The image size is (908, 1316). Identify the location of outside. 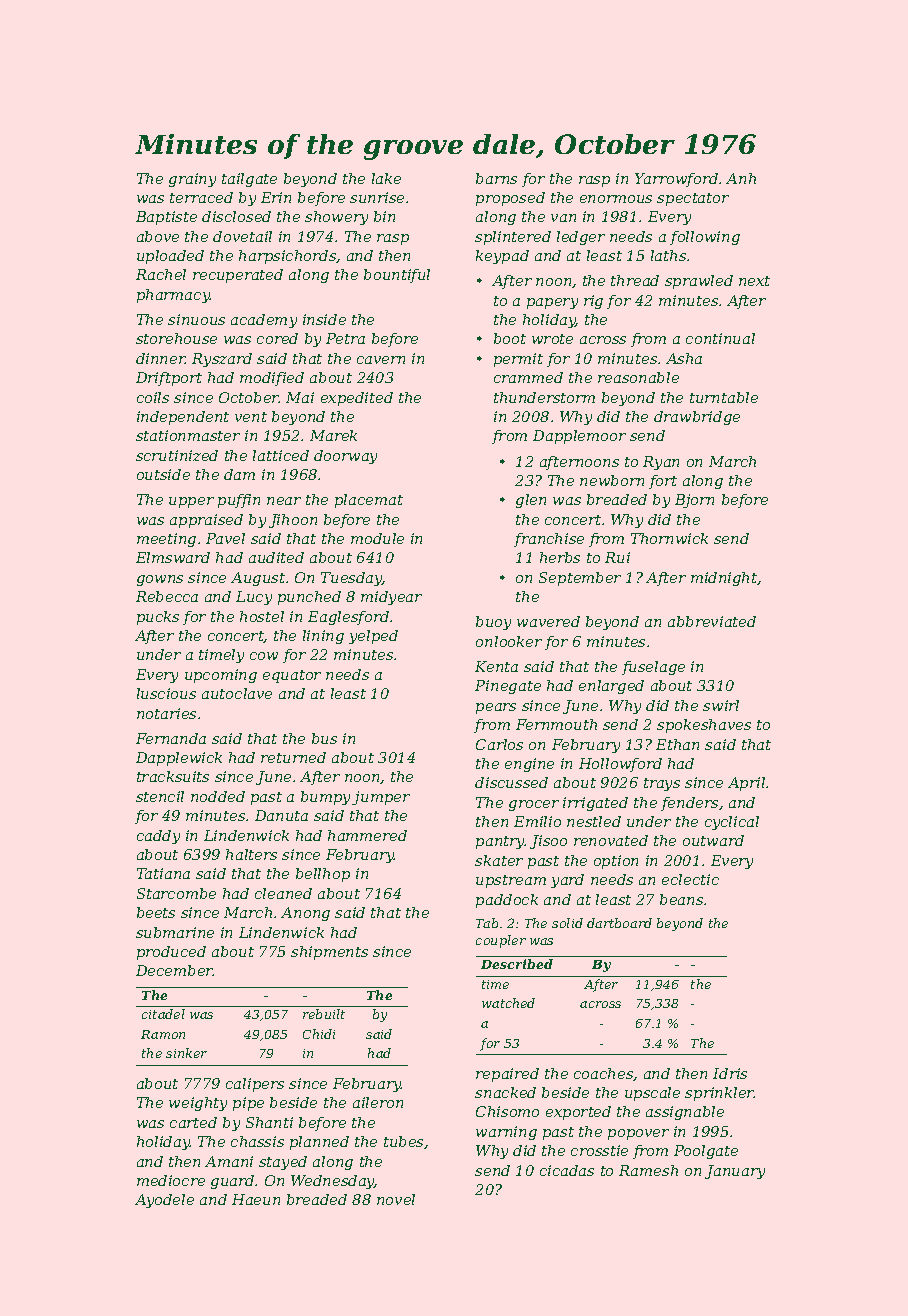
(163, 474).
